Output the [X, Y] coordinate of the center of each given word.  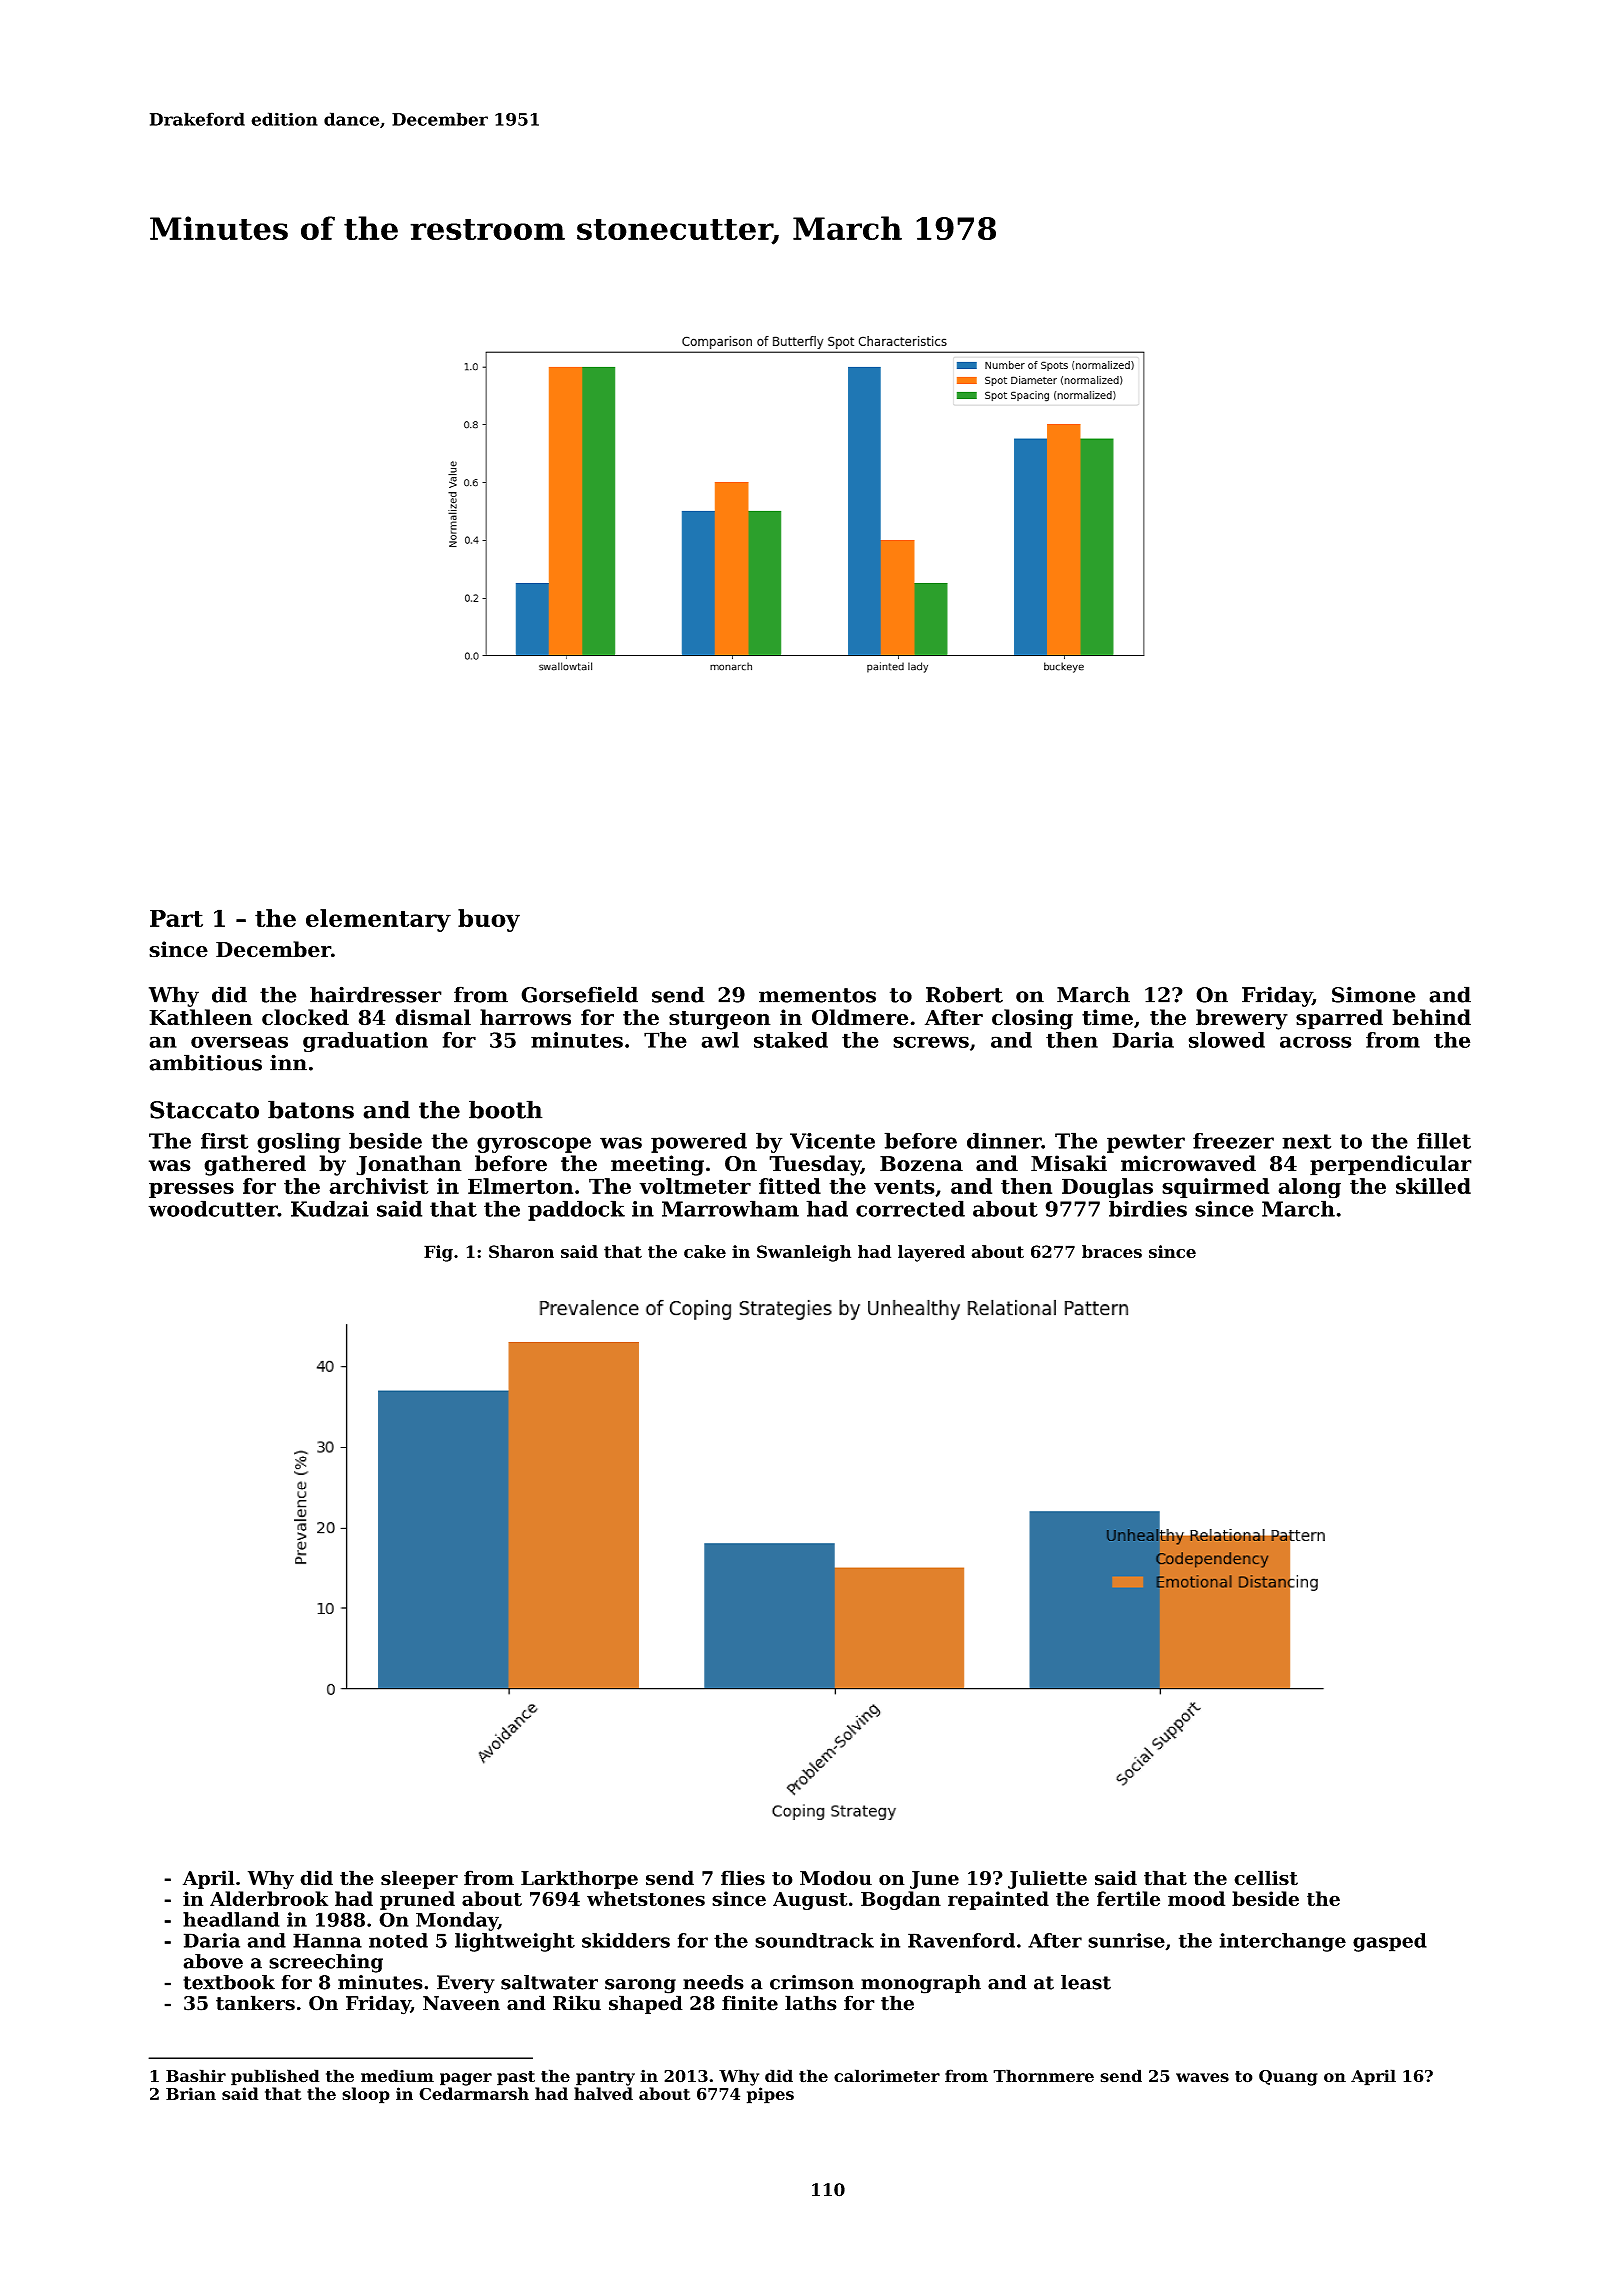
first [225, 1141]
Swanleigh [804, 1253]
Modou [836, 1878]
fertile [1128, 1898]
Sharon [521, 1251]
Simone [1374, 994]
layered [931, 1253]
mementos [817, 995]
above [213, 1961]
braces [1112, 1251]
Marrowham [730, 1208]
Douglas [1107, 1188]
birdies [1148, 1208]
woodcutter [213, 1208]
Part [176, 918]
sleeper [419, 1879]
